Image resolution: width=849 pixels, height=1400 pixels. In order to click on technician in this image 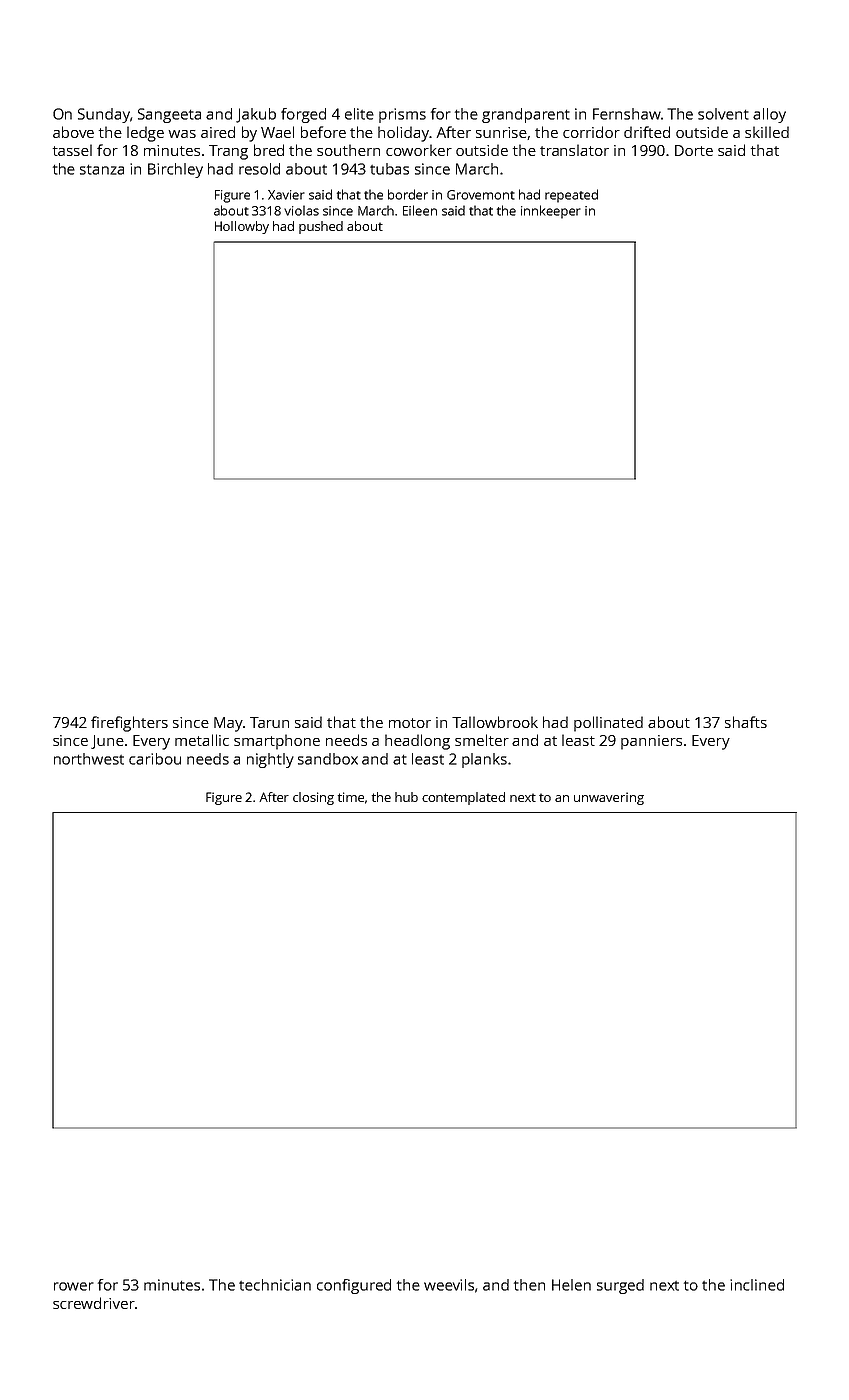, I will do `click(275, 1285)`.
